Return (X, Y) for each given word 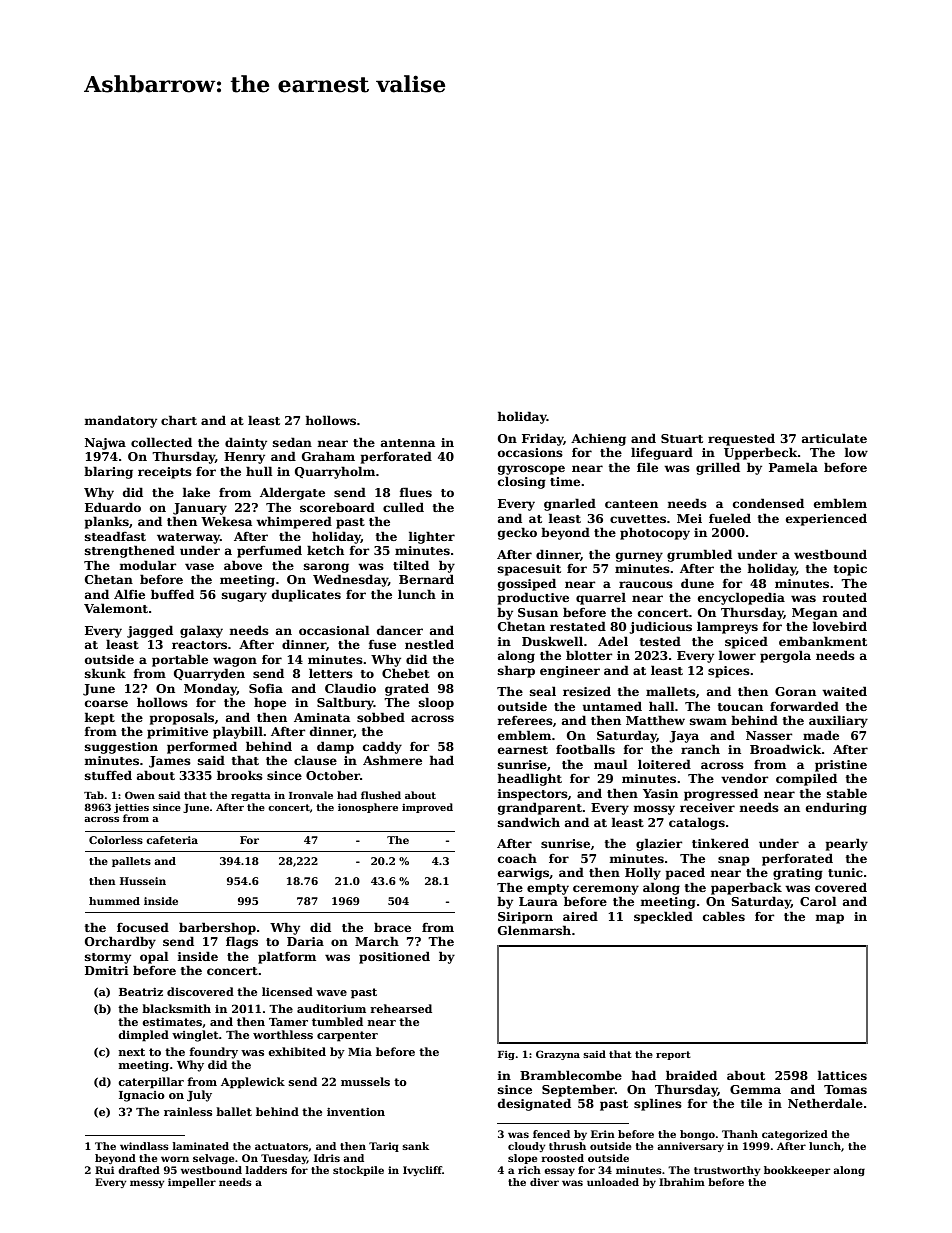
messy (147, 1184)
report (673, 1055)
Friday (543, 439)
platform (287, 957)
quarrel (601, 598)
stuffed (108, 775)
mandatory (120, 421)
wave (331, 993)
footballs (585, 749)
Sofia (266, 688)
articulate (834, 438)
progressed (721, 794)
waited (844, 691)
